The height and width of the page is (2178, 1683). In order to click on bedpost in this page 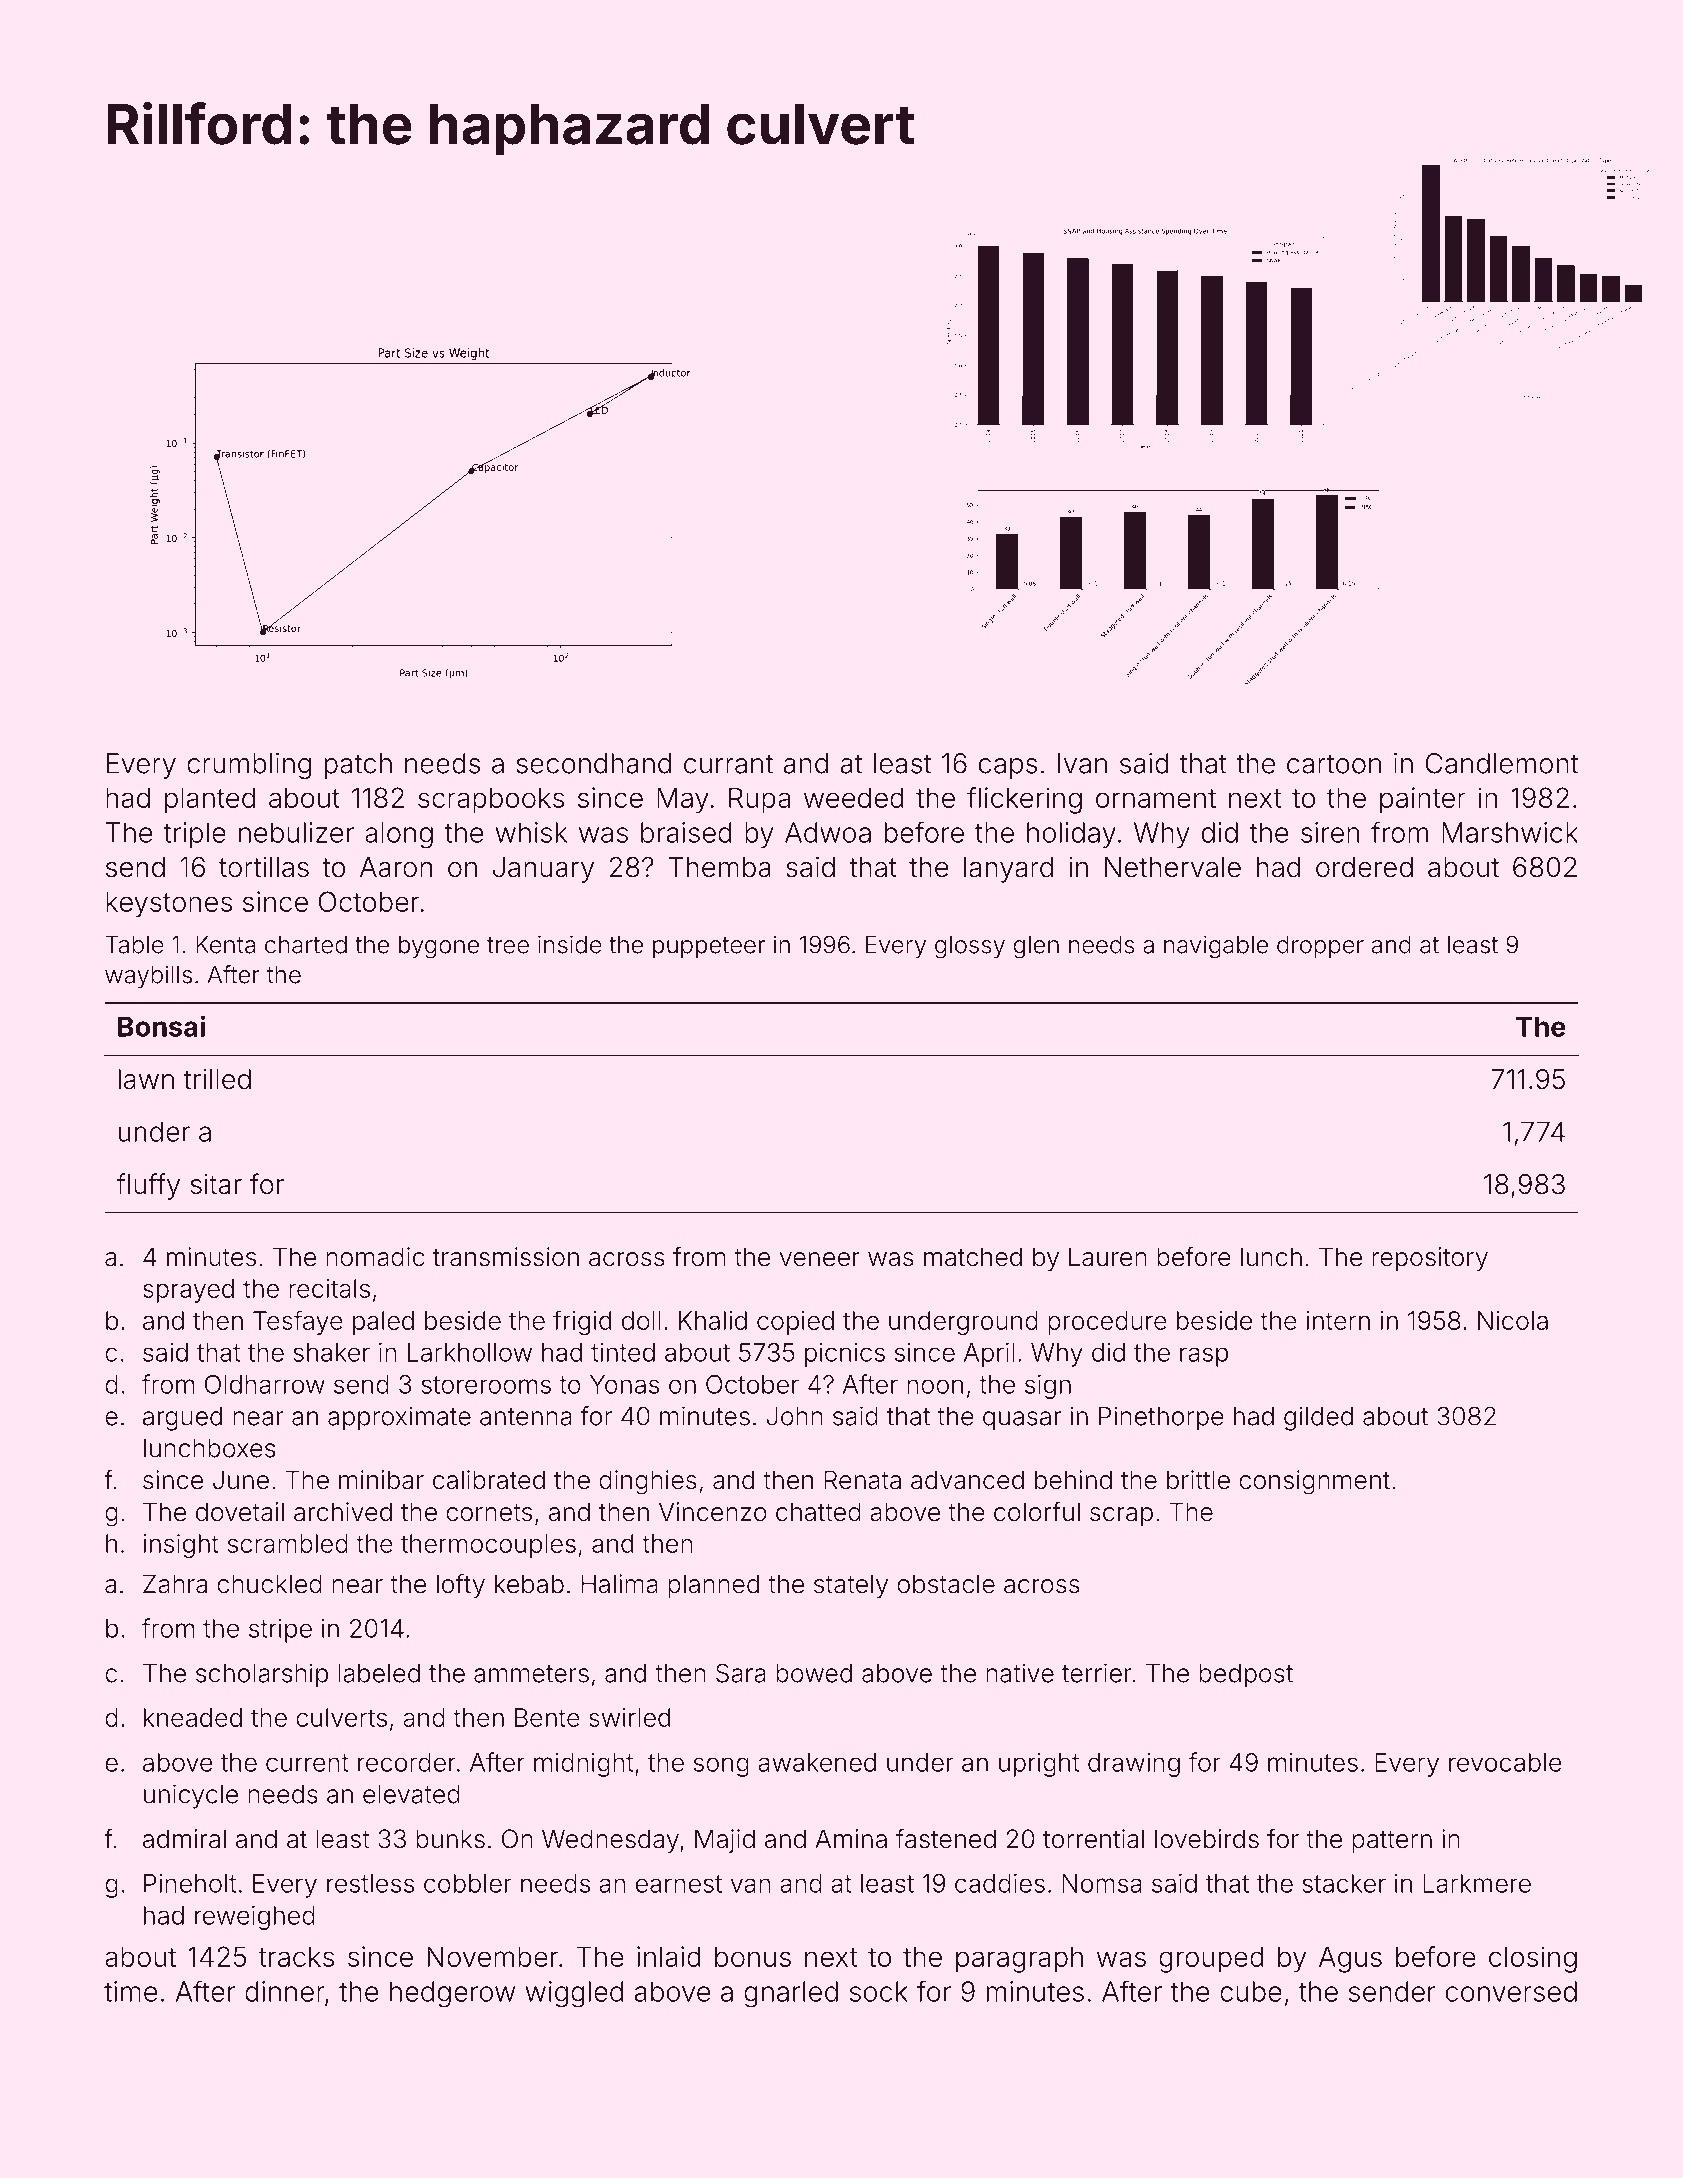, I will do `click(1246, 1676)`.
